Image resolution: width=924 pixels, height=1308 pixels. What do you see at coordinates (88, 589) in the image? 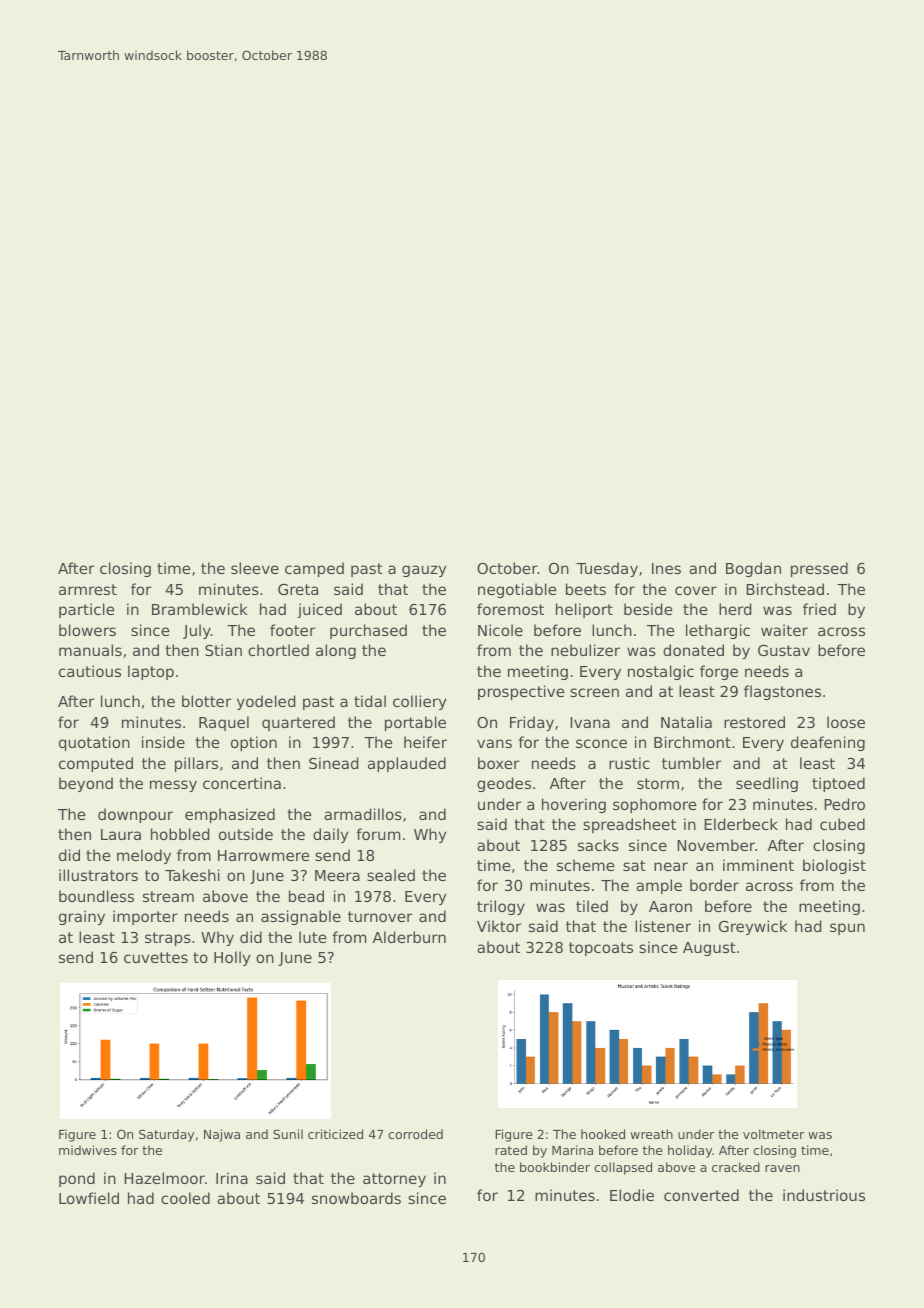
I see `armrest` at bounding box center [88, 589].
